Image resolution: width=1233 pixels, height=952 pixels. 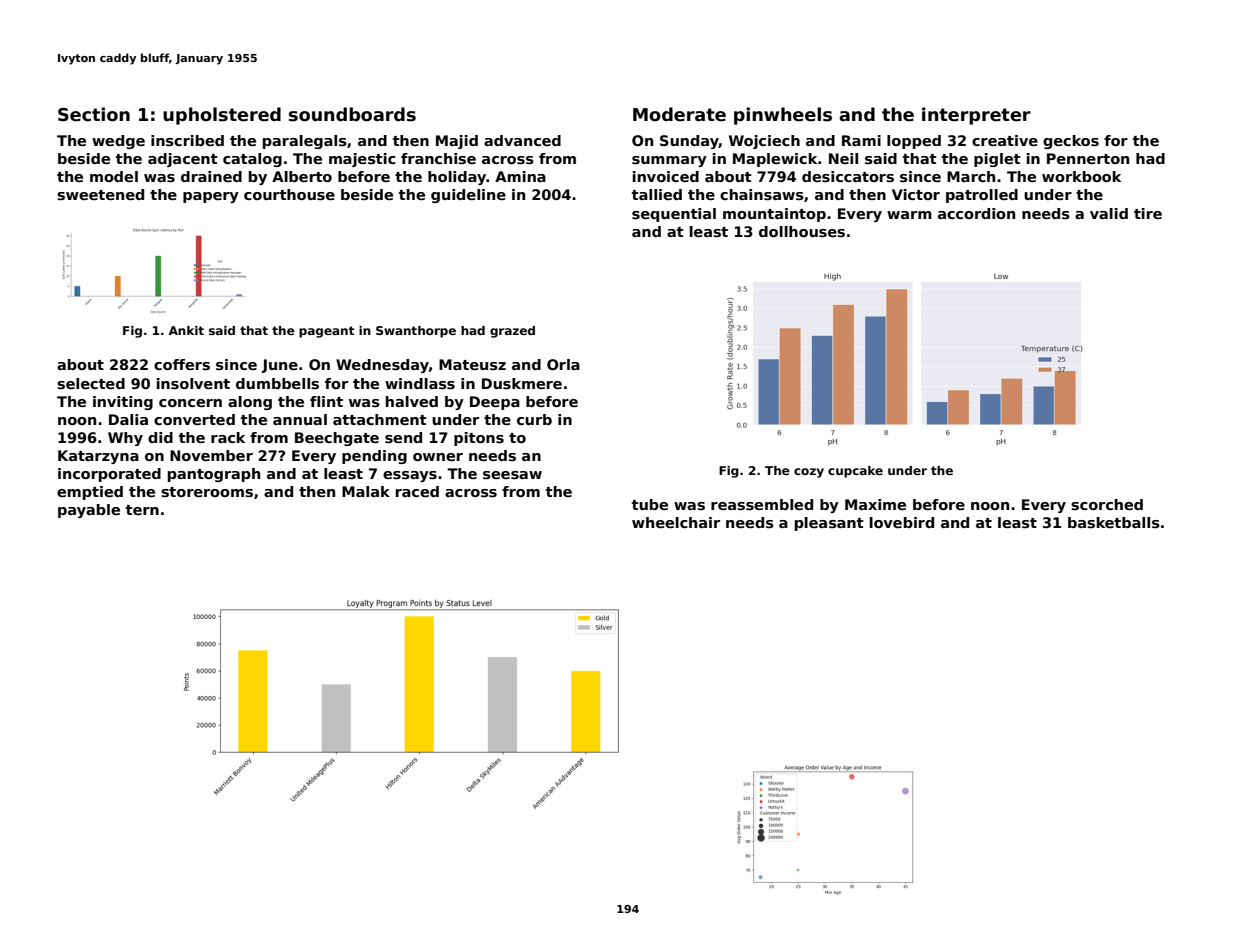 What do you see at coordinates (142, 510) in the page?
I see `tern` at bounding box center [142, 510].
